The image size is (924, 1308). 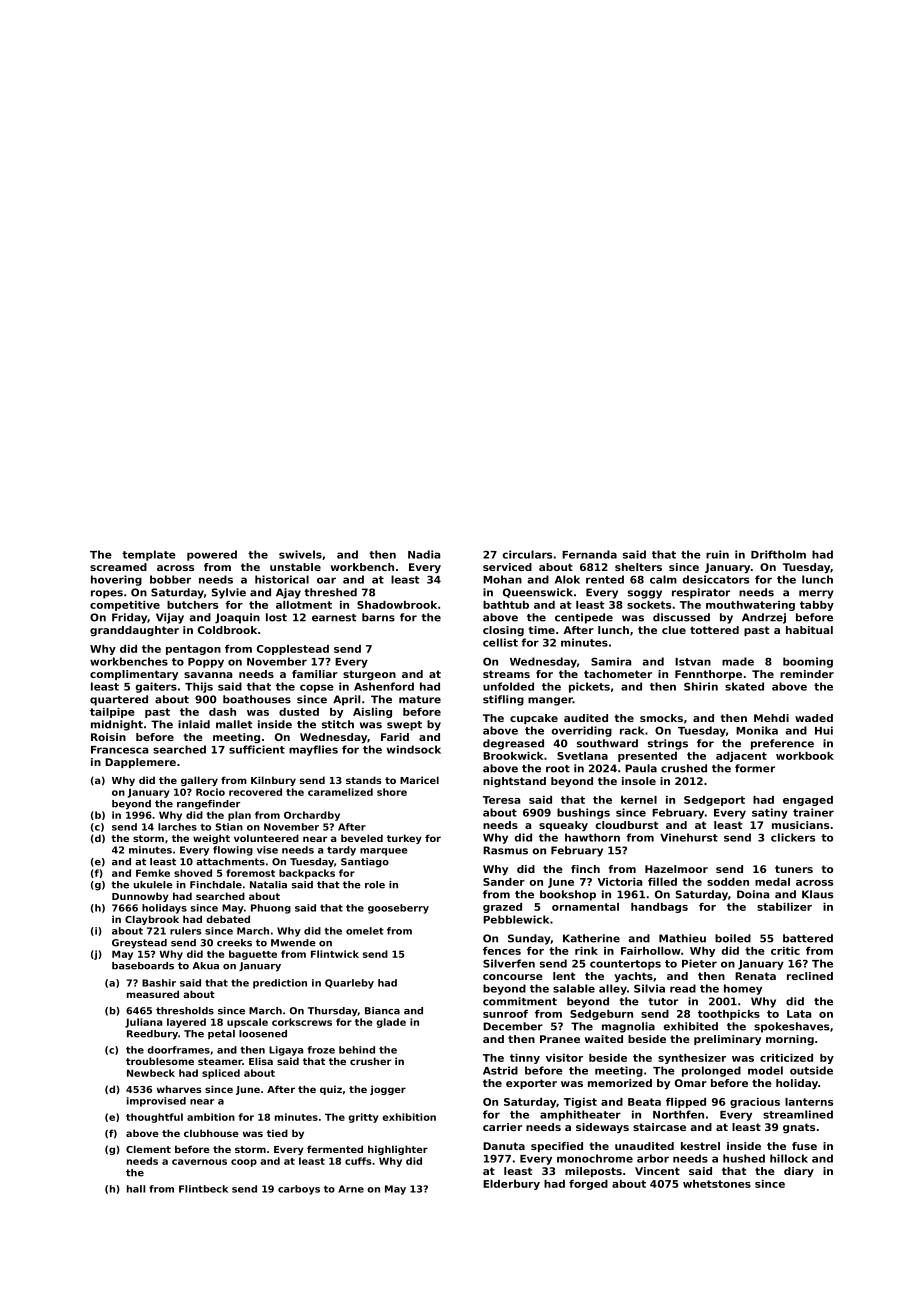 What do you see at coordinates (148, 1149) in the screenshot?
I see `Clement` at bounding box center [148, 1149].
